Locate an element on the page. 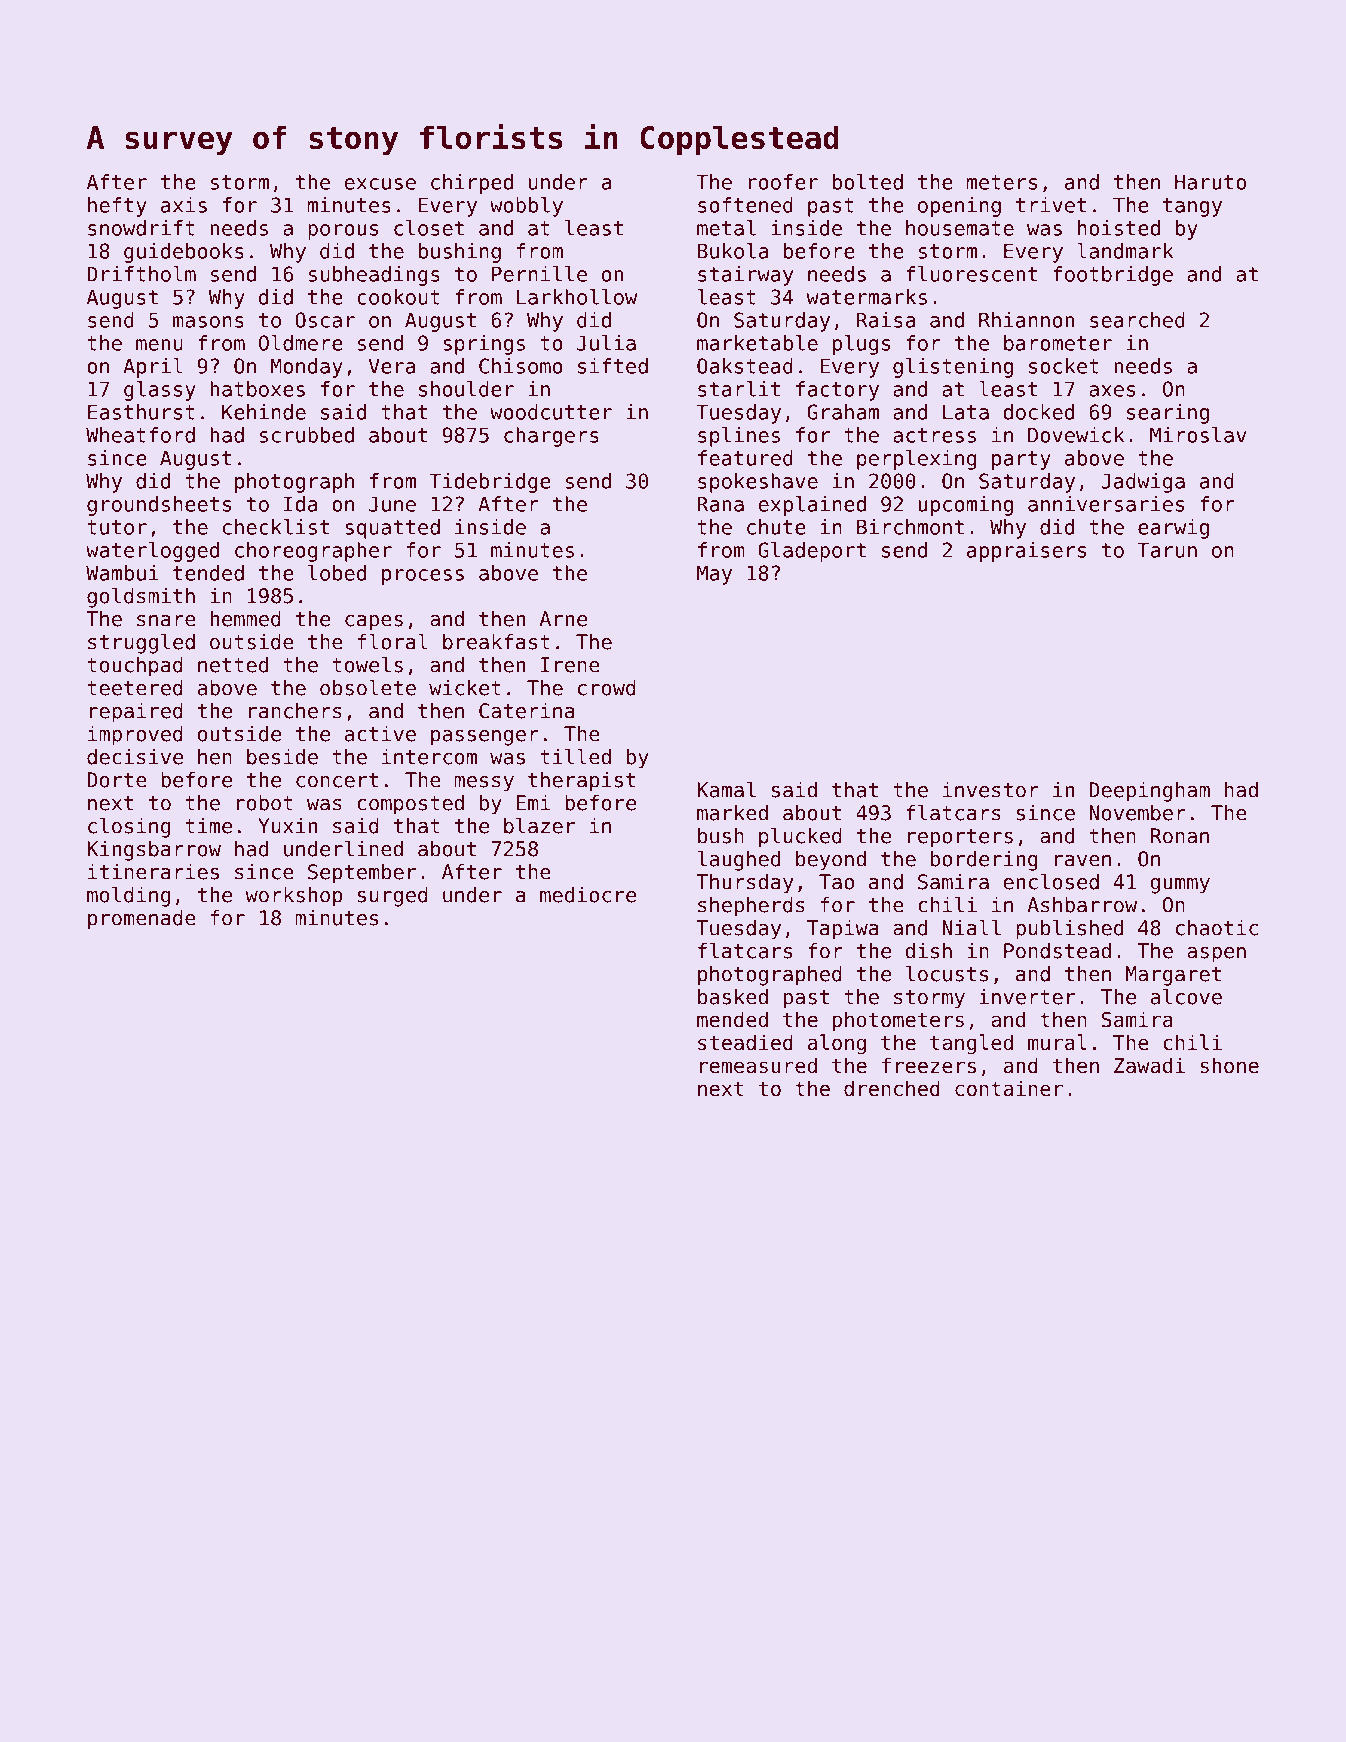 Image resolution: width=1346 pixels, height=1742 pixels. Tao is located at coordinates (836, 882).
